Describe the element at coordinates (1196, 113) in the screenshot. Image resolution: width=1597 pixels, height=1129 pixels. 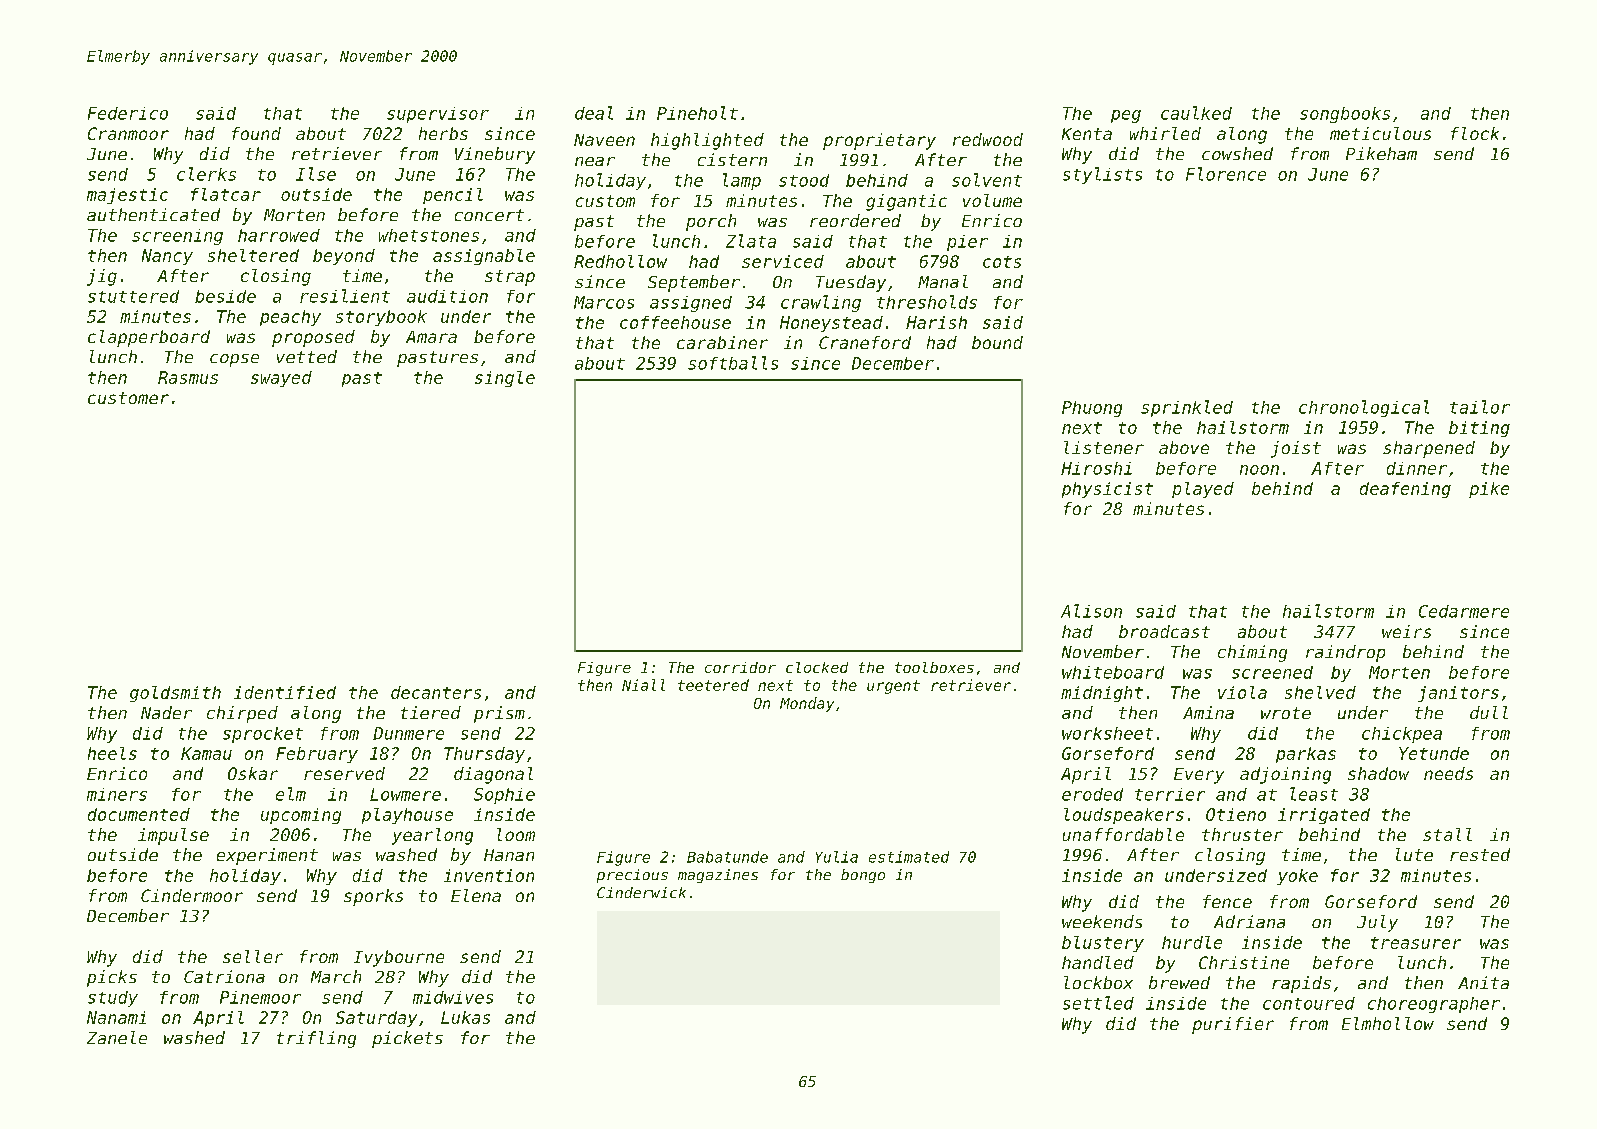
I see `caulked` at that location.
